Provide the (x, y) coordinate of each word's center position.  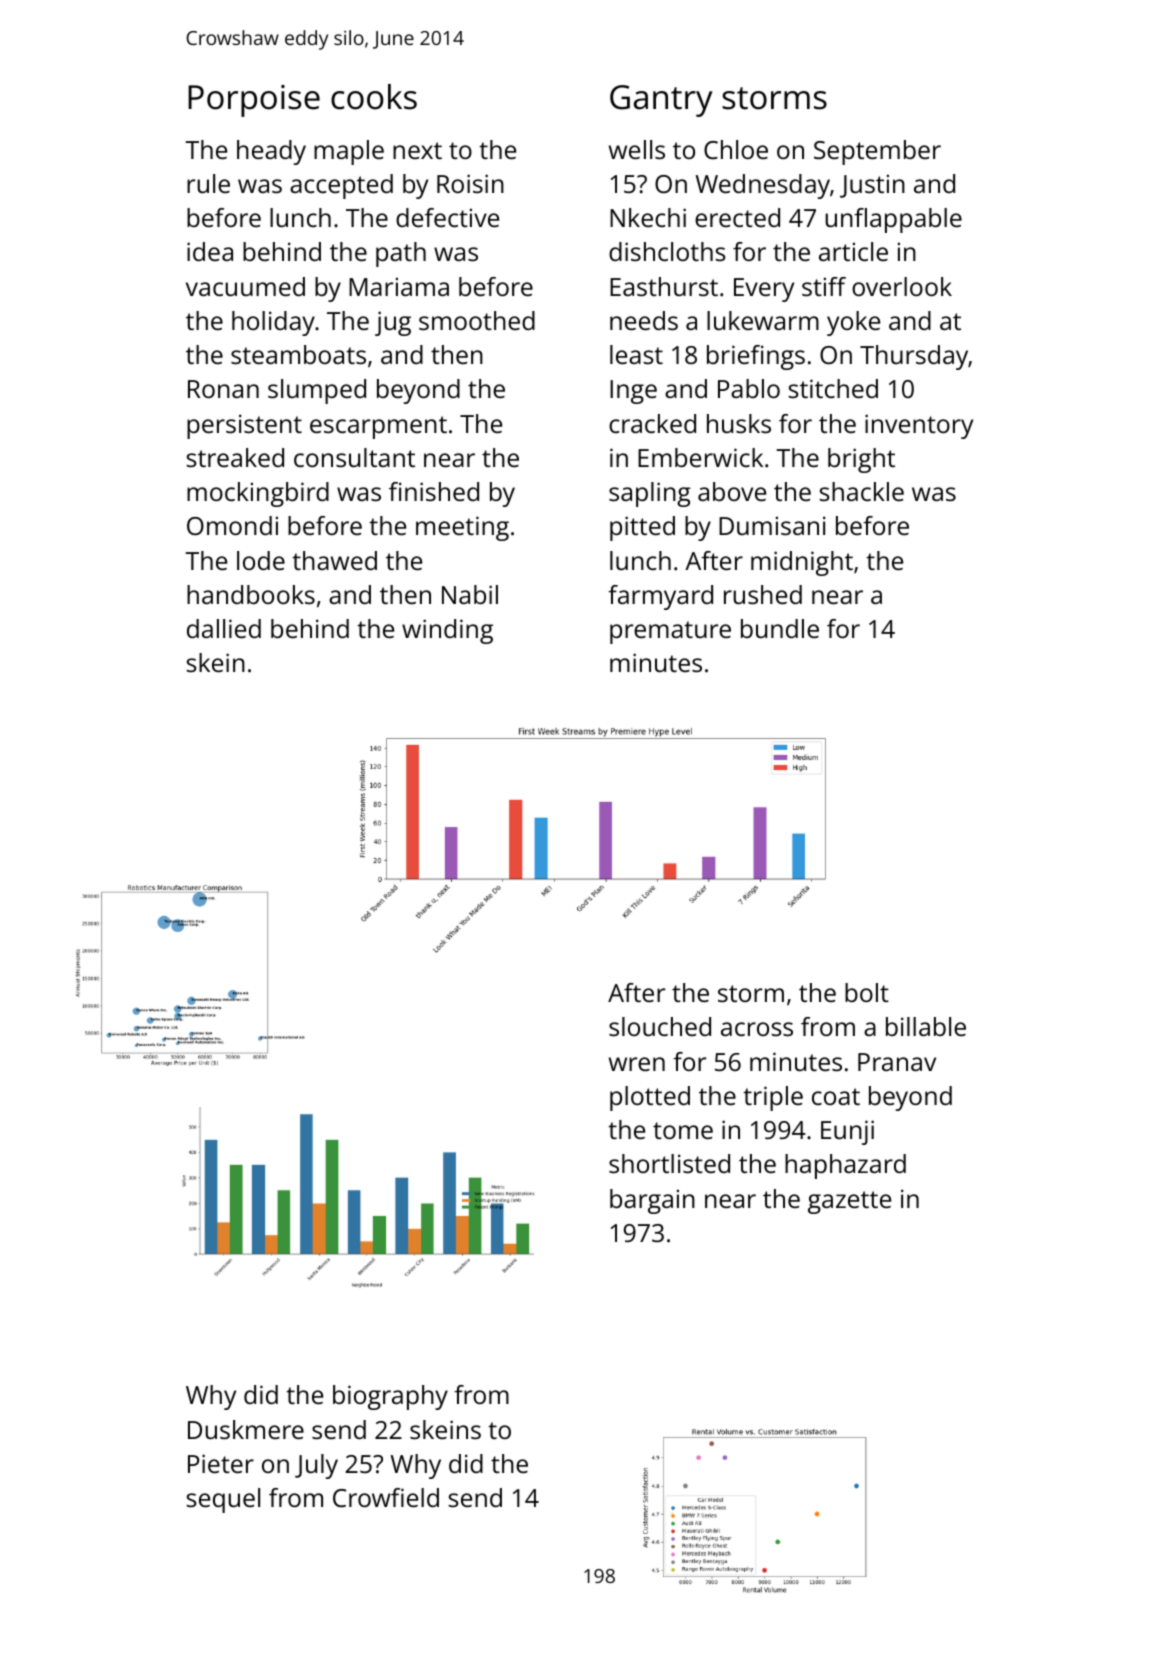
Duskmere (246, 1429)
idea (210, 251)
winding (447, 631)
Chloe (736, 149)
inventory (919, 426)
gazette (849, 1202)
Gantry (661, 101)
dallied (224, 628)
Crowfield (386, 1497)
